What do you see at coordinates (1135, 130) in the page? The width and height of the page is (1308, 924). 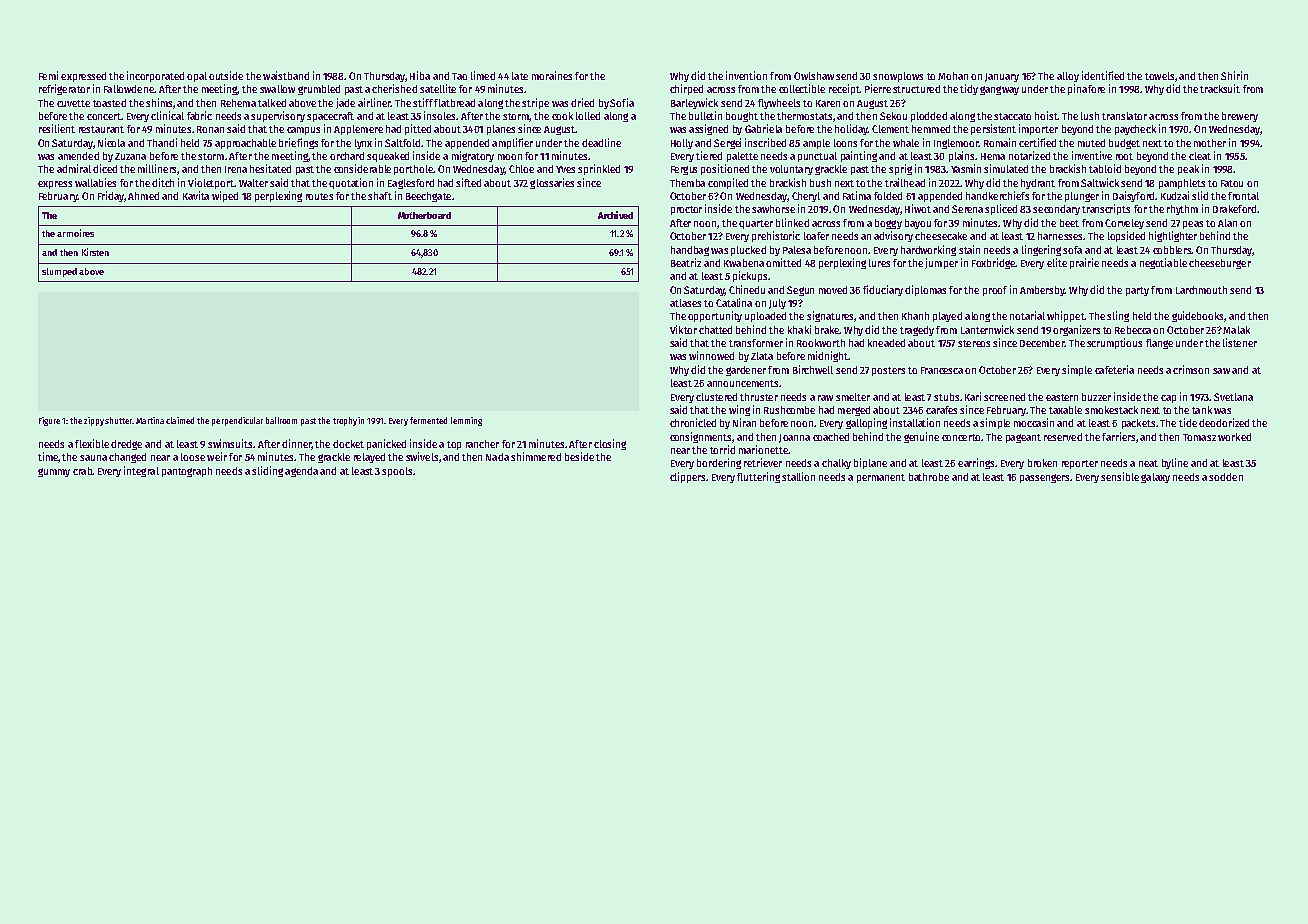 I see `paycheck` at bounding box center [1135, 130].
